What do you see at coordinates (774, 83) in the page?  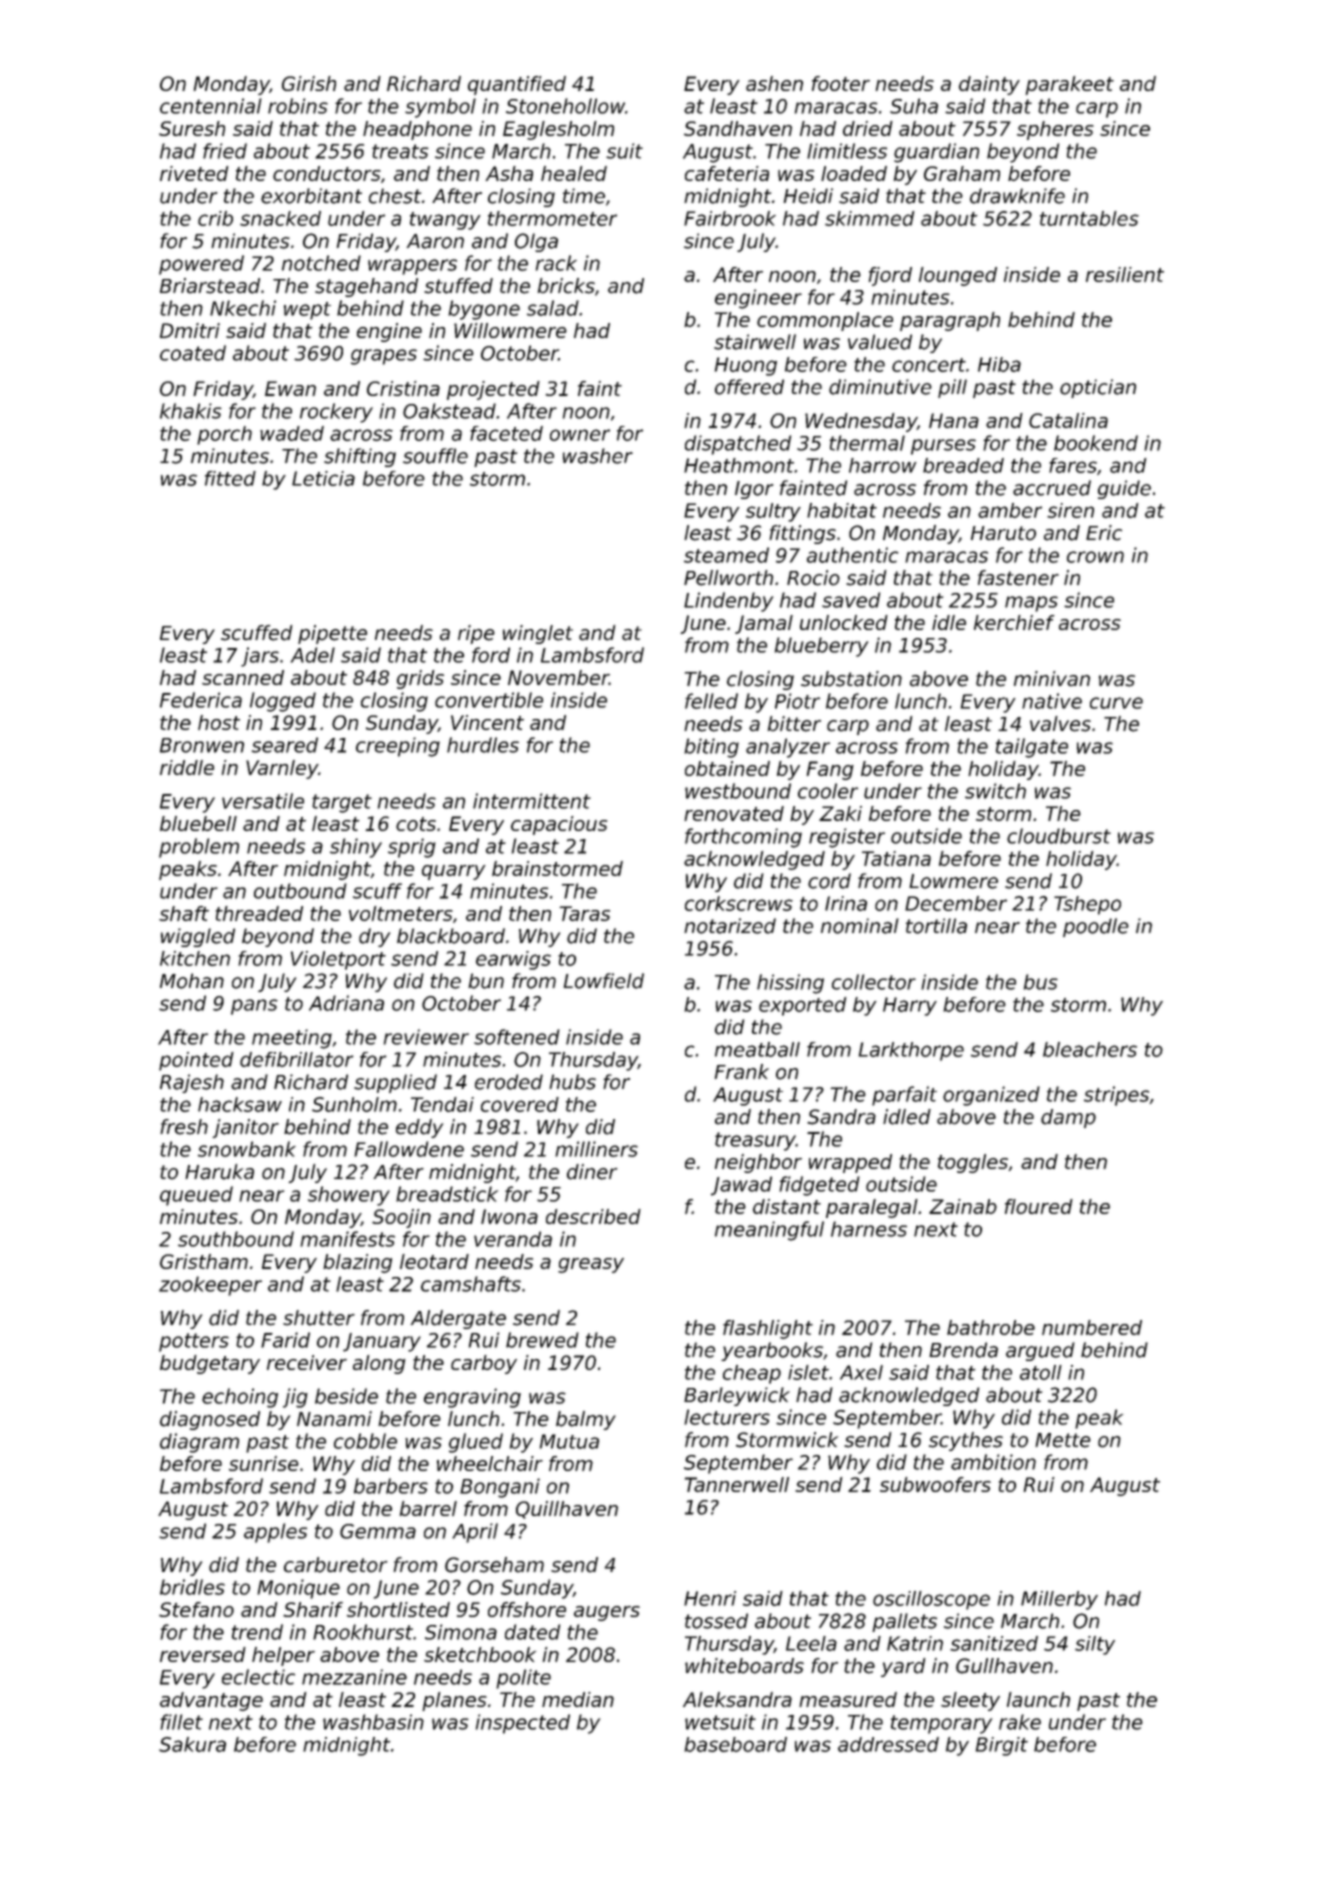 I see `ashen` at bounding box center [774, 83].
